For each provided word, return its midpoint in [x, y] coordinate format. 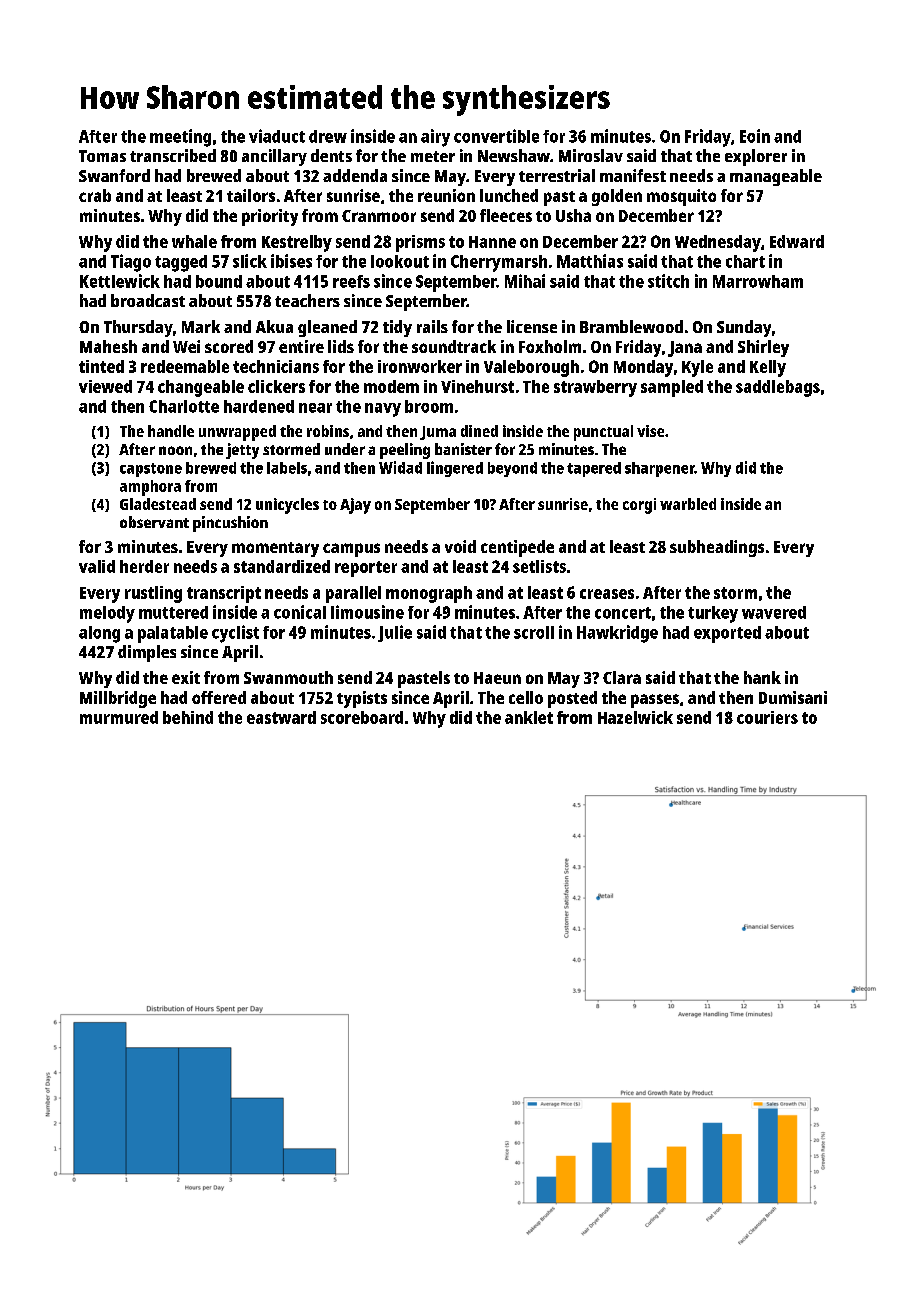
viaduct [277, 136]
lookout [400, 261]
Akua [274, 326]
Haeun [497, 678]
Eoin [755, 136]
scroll [534, 632]
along [99, 634]
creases [607, 594]
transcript [224, 594]
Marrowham [758, 281]
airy [435, 138]
